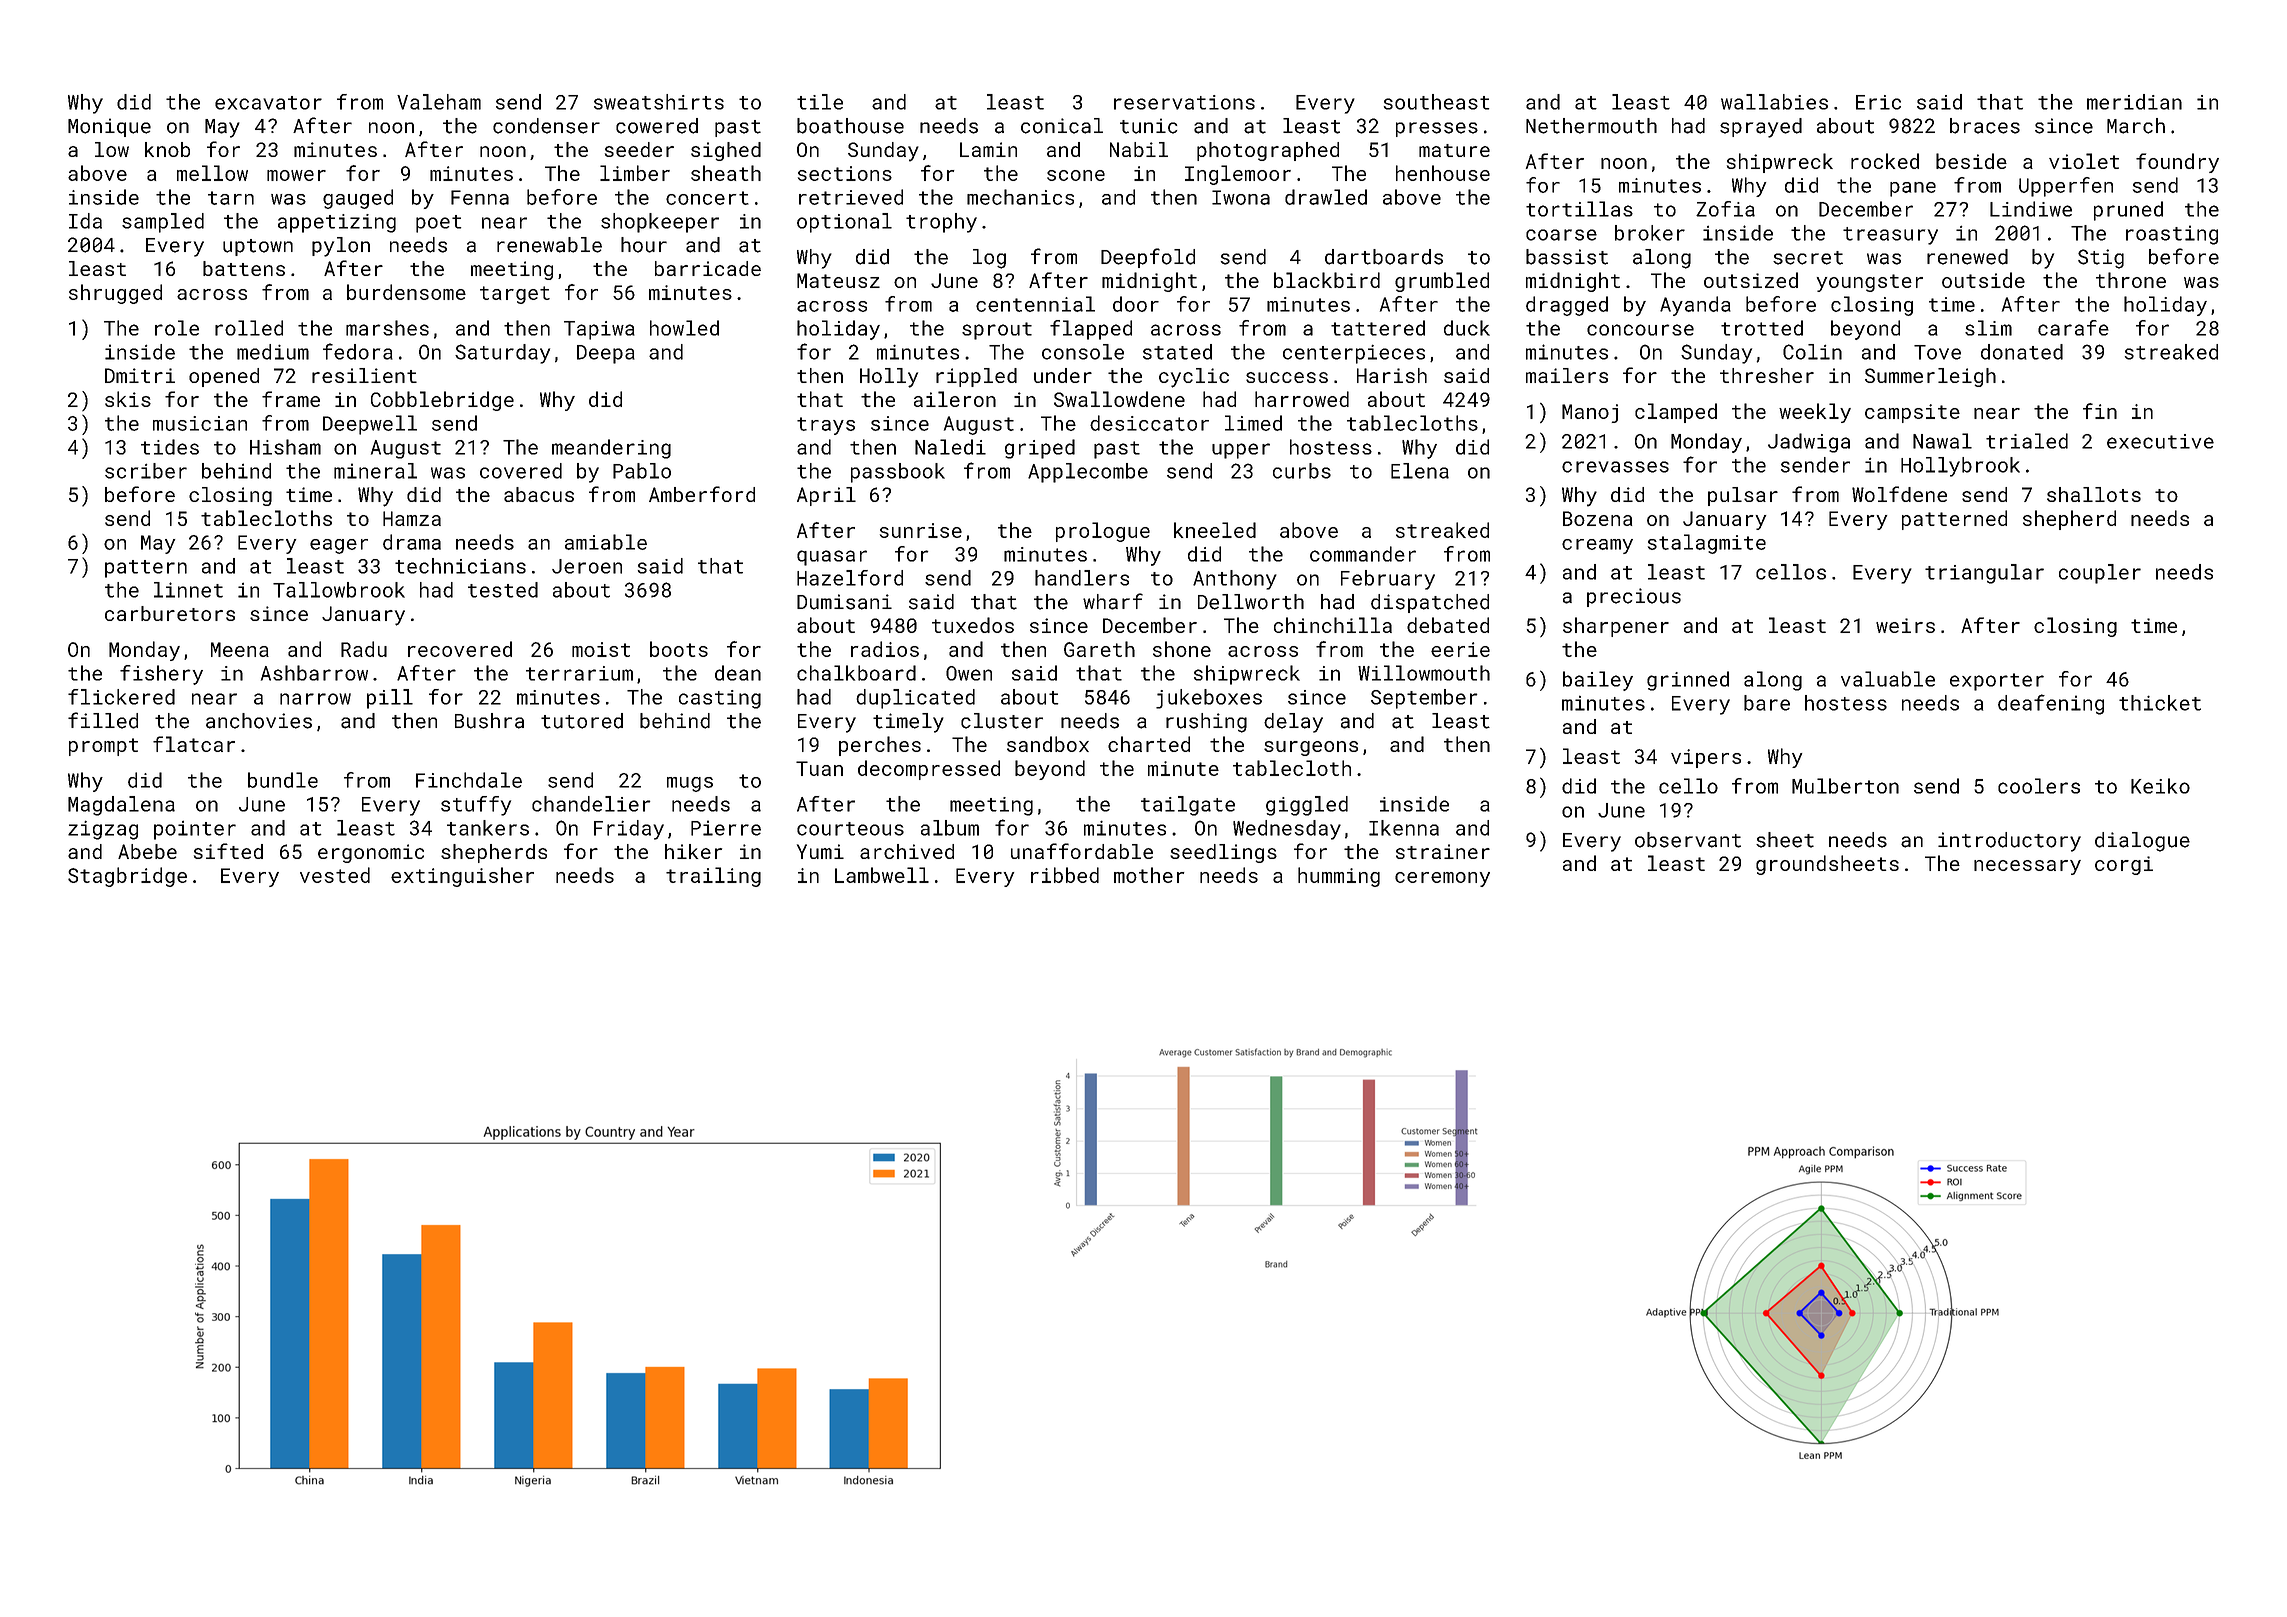  What do you see at coordinates (1983, 280) in the document?
I see `outside` at bounding box center [1983, 280].
